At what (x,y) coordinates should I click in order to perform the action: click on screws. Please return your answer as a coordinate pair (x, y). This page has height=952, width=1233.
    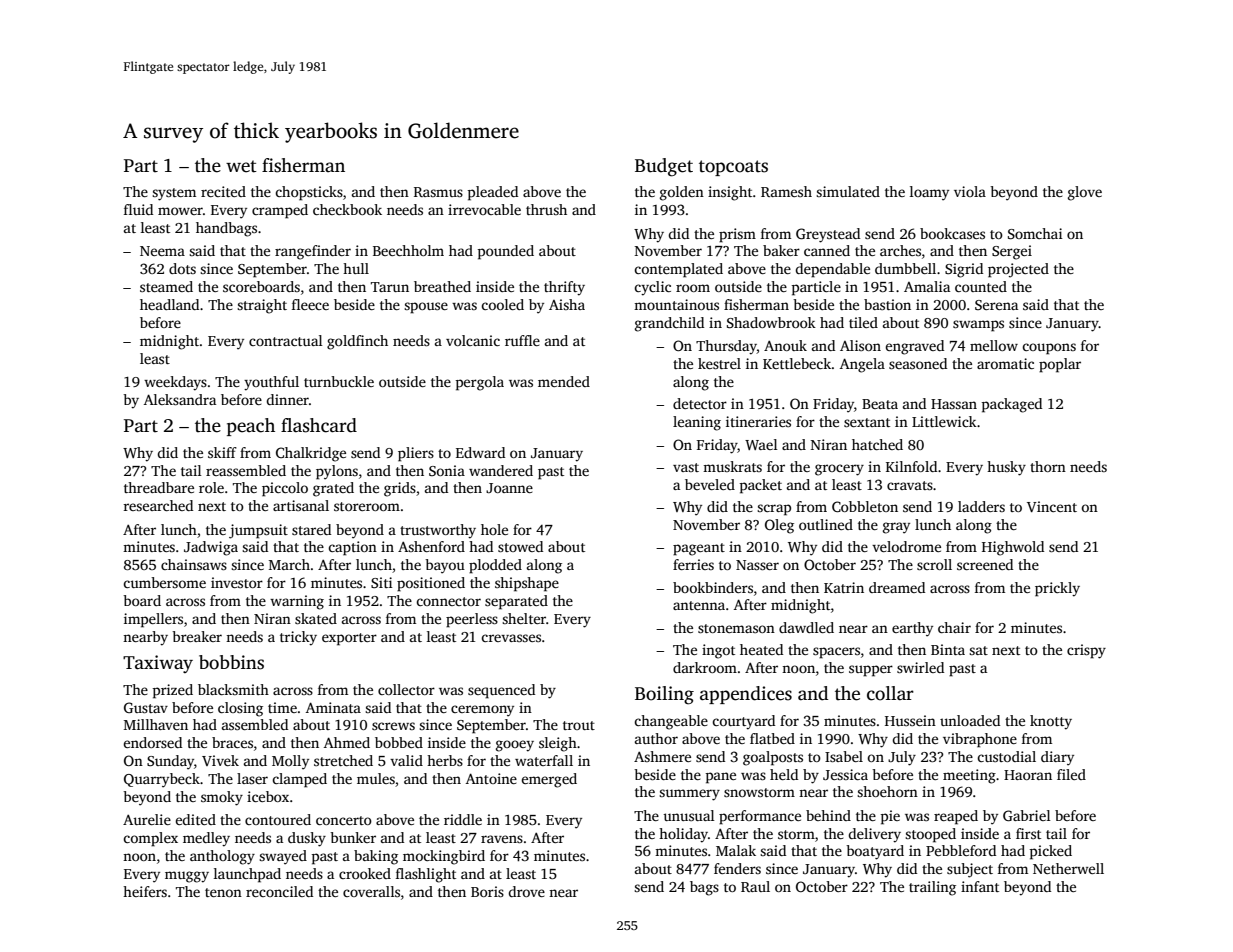
    Looking at the image, I should click on (393, 726).
